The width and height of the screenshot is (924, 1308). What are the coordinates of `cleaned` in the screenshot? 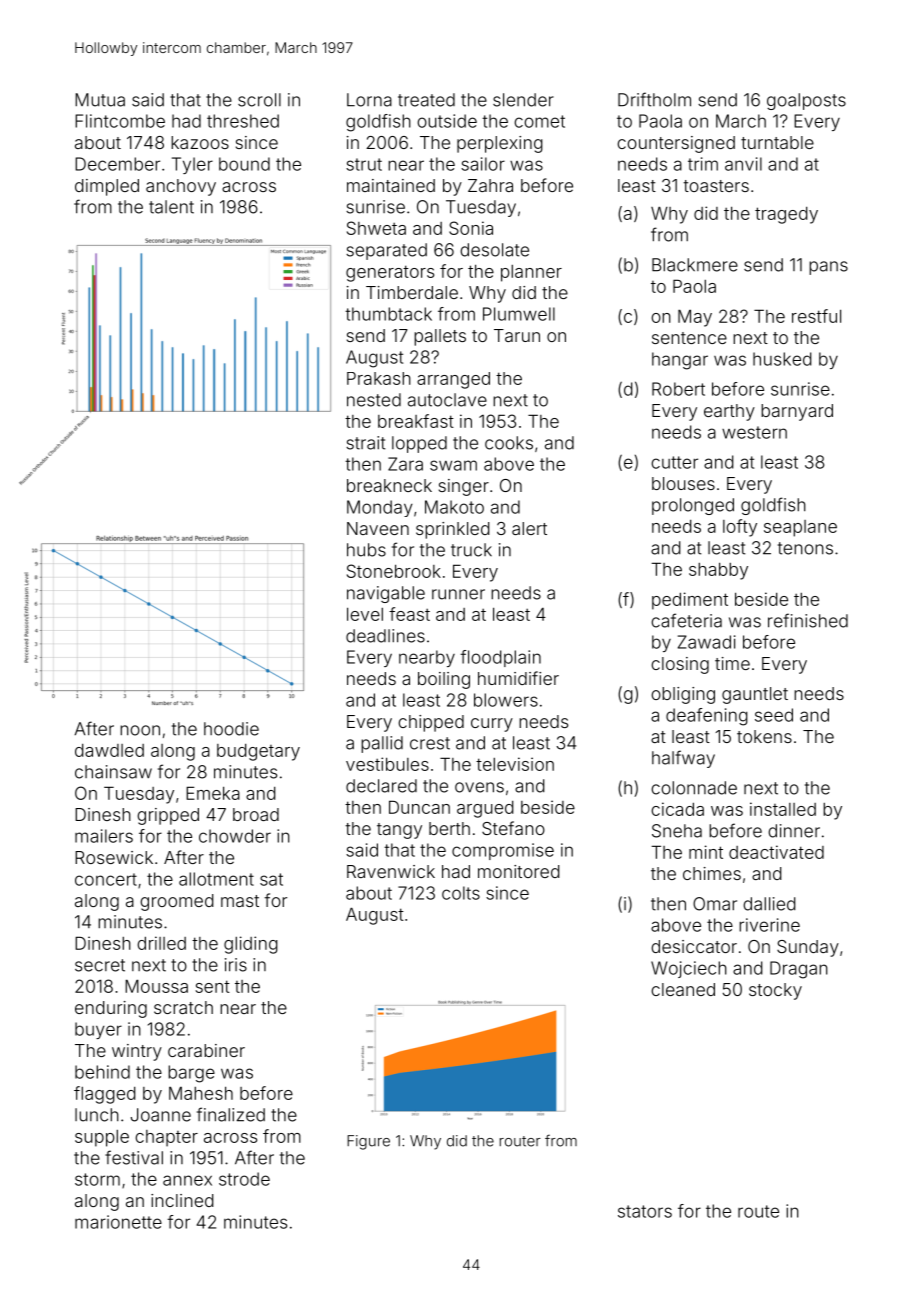 It's located at (683, 989).
